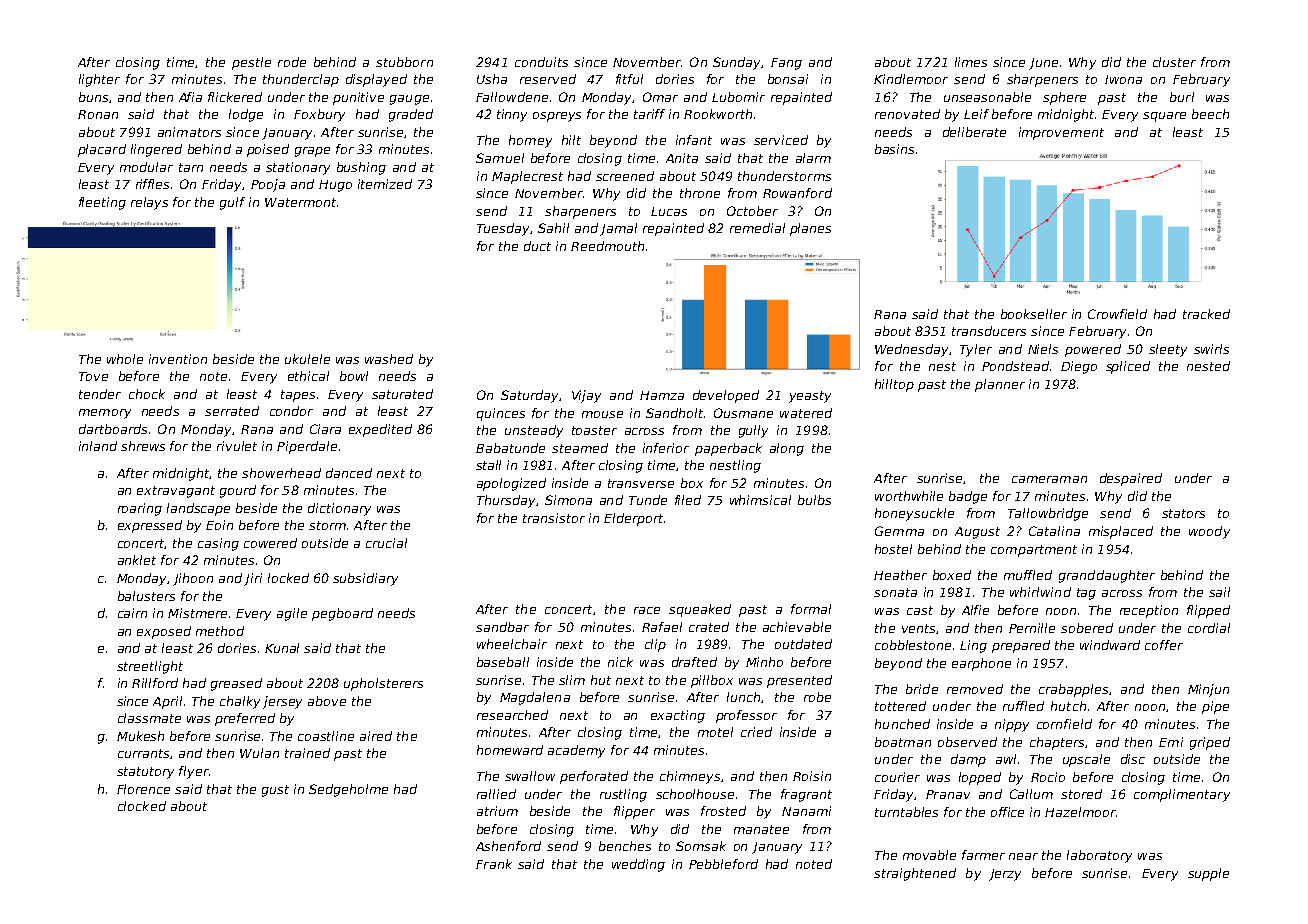  I want to click on Diego, so click(1079, 367).
